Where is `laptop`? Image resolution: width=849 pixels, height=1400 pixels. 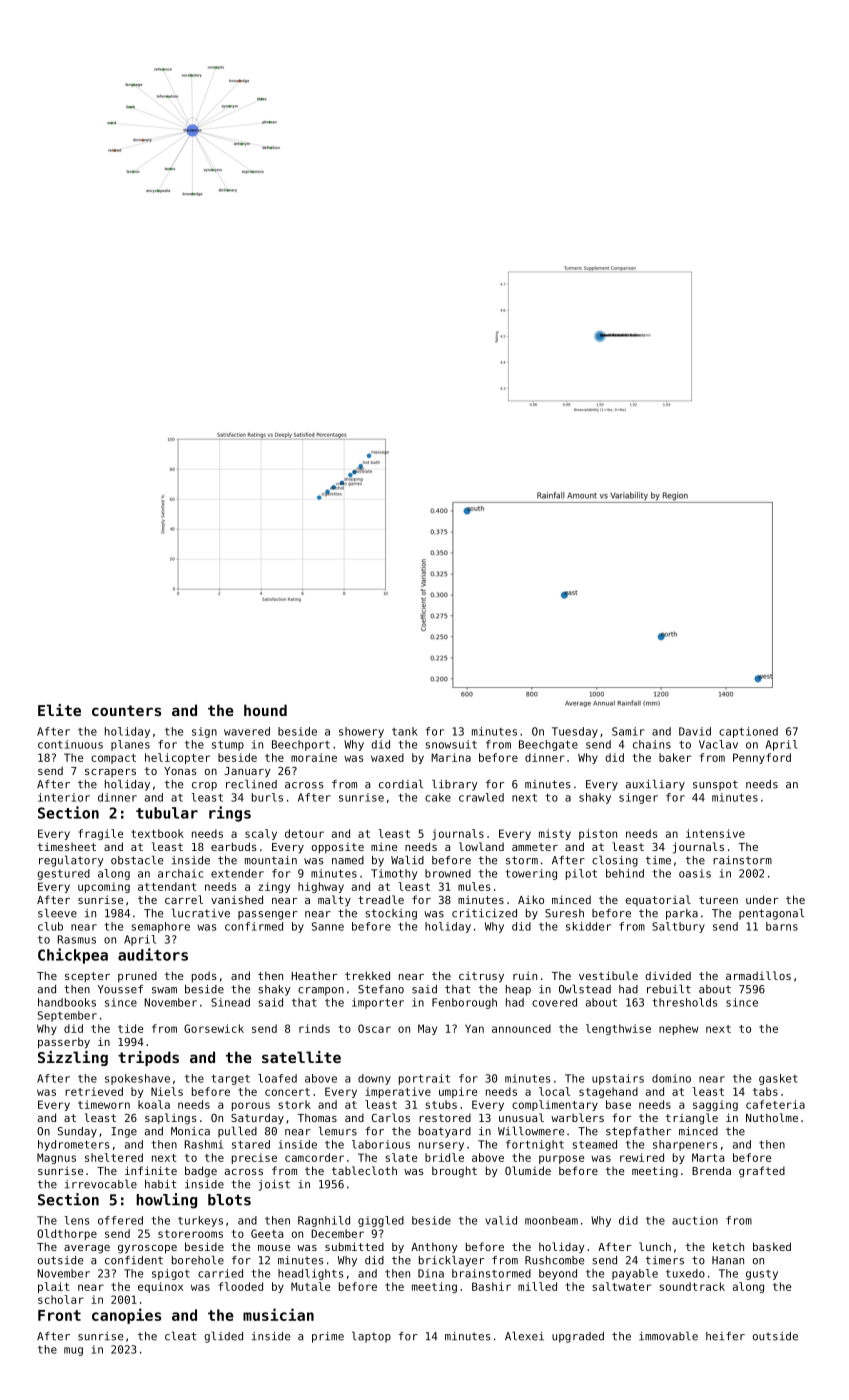 laptop is located at coordinates (371, 1337).
